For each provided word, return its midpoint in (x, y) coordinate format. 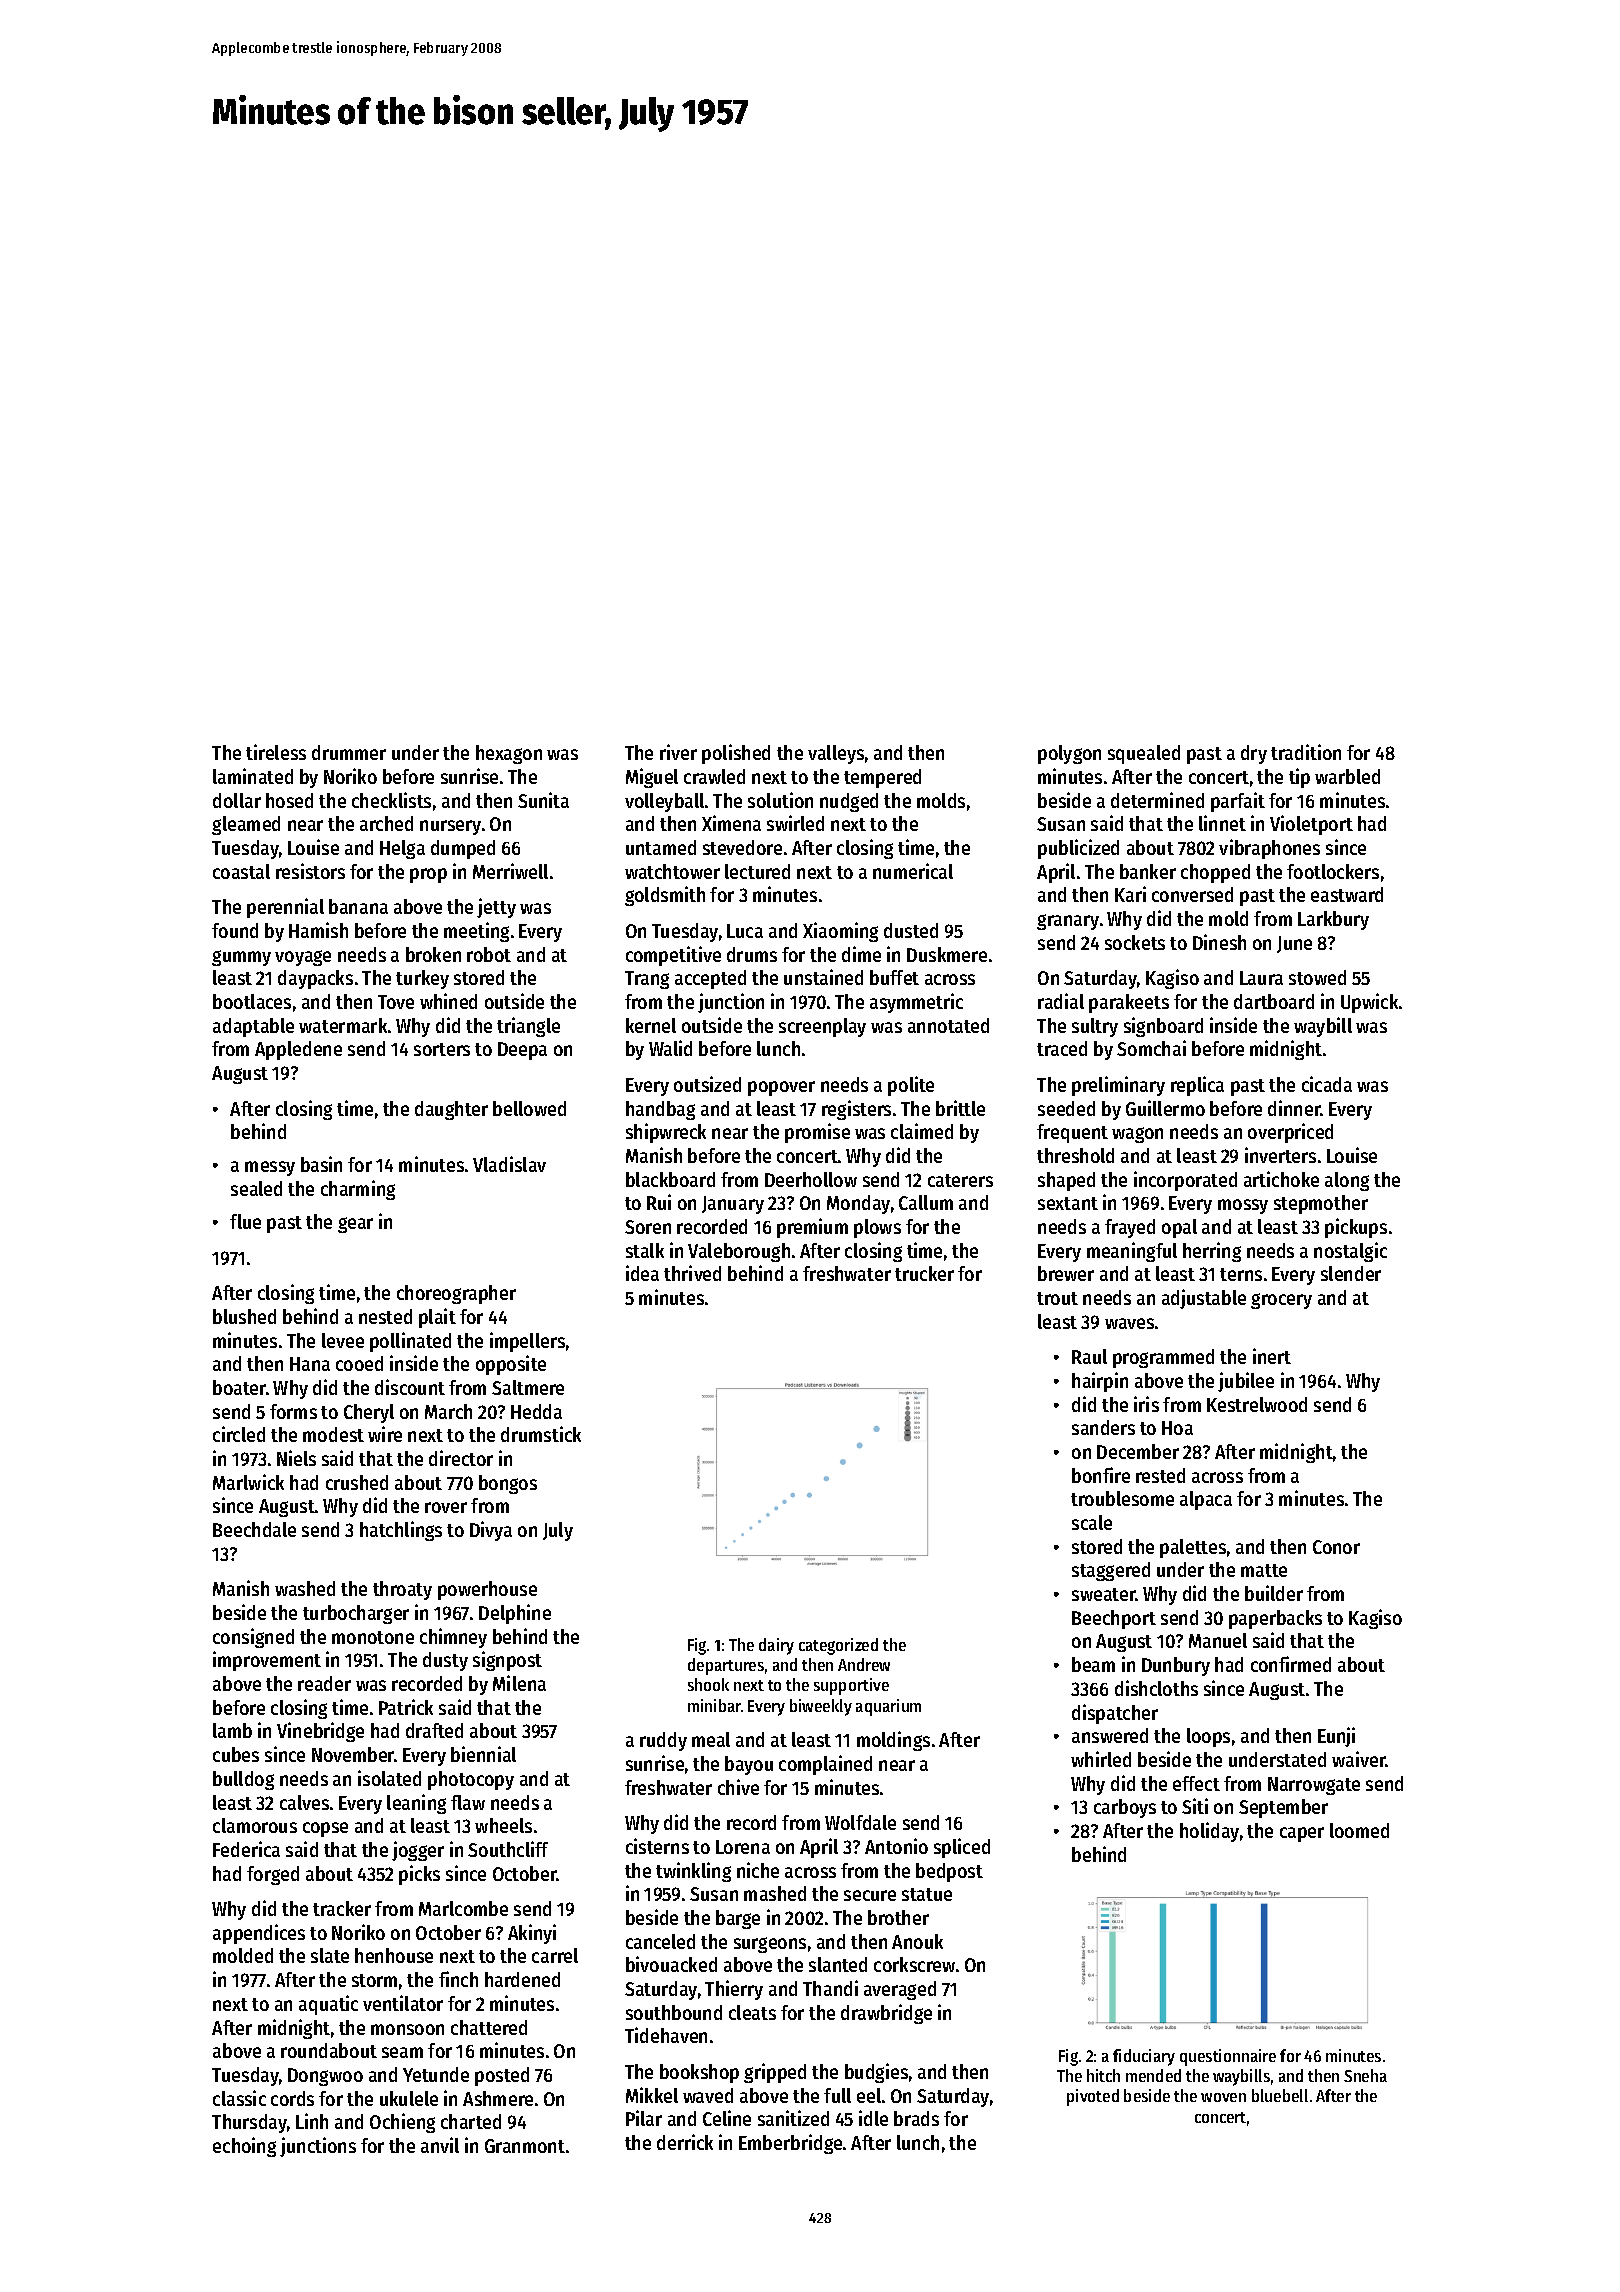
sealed (256, 1188)
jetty (496, 908)
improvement (267, 1661)
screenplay (822, 1027)
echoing (244, 2147)
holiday (1209, 1832)
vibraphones (1269, 849)
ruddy (663, 1741)
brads (916, 2118)
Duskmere (947, 954)
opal (1179, 1228)
